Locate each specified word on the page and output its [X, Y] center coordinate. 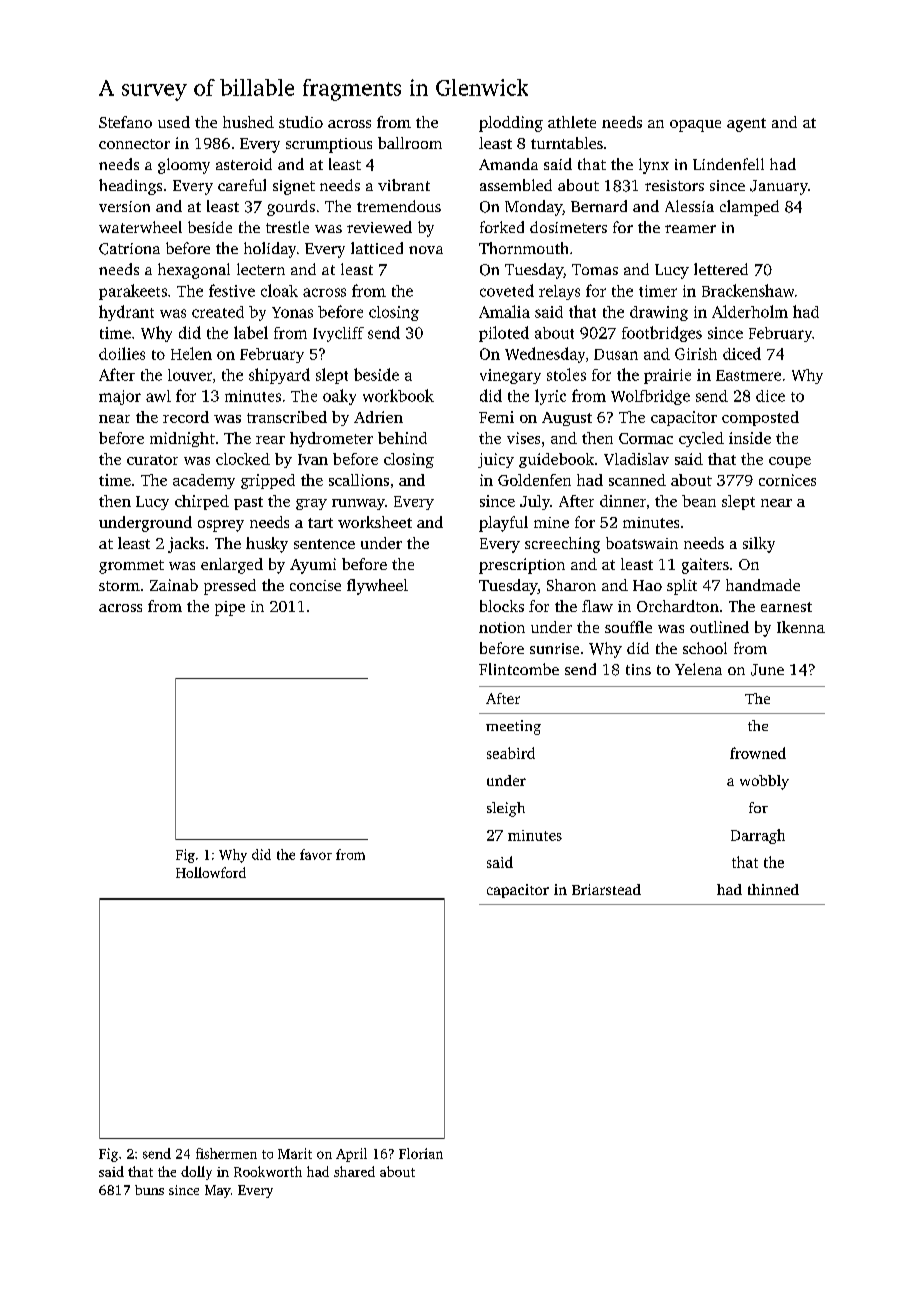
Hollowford [211, 872]
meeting [513, 727]
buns [149, 1190]
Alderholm [750, 311]
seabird [511, 753]
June [767, 670]
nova [426, 250]
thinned [773, 889]
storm [119, 586]
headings [130, 187]
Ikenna [801, 627]
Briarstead [606, 889]
